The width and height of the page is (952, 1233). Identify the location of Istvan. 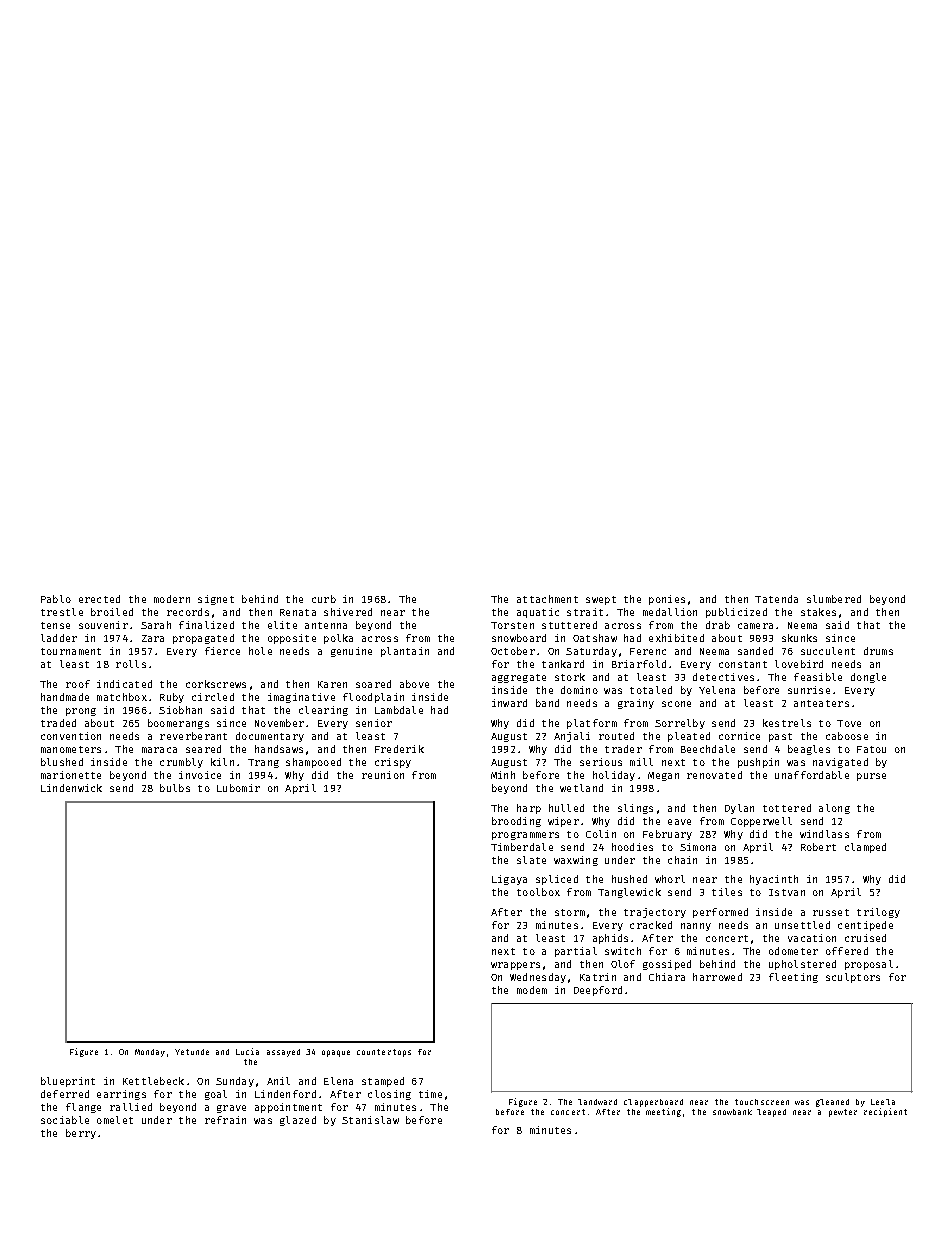
(787, 892).
